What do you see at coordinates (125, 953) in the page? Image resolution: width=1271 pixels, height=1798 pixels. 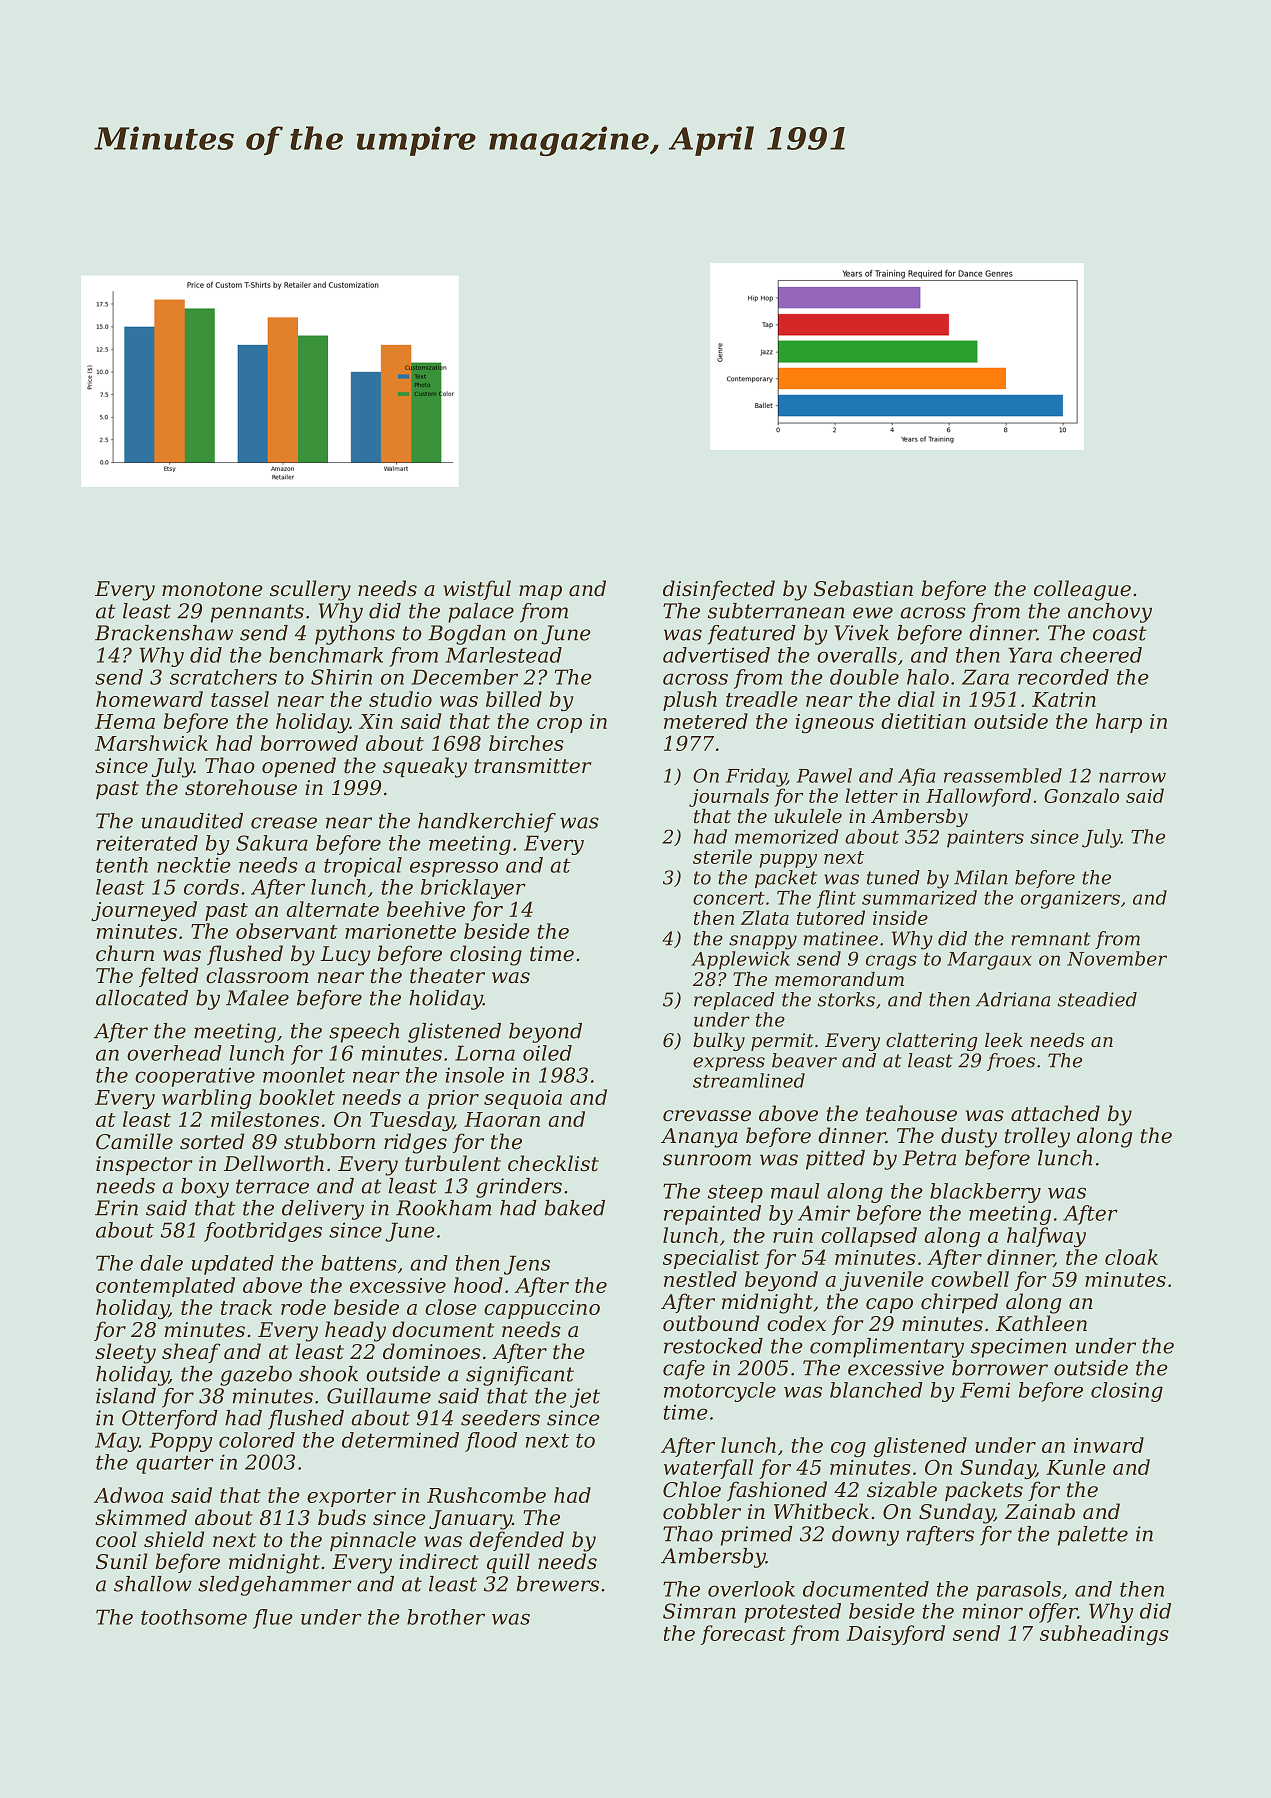 I see `churn` at bounding box center [125, 953].
